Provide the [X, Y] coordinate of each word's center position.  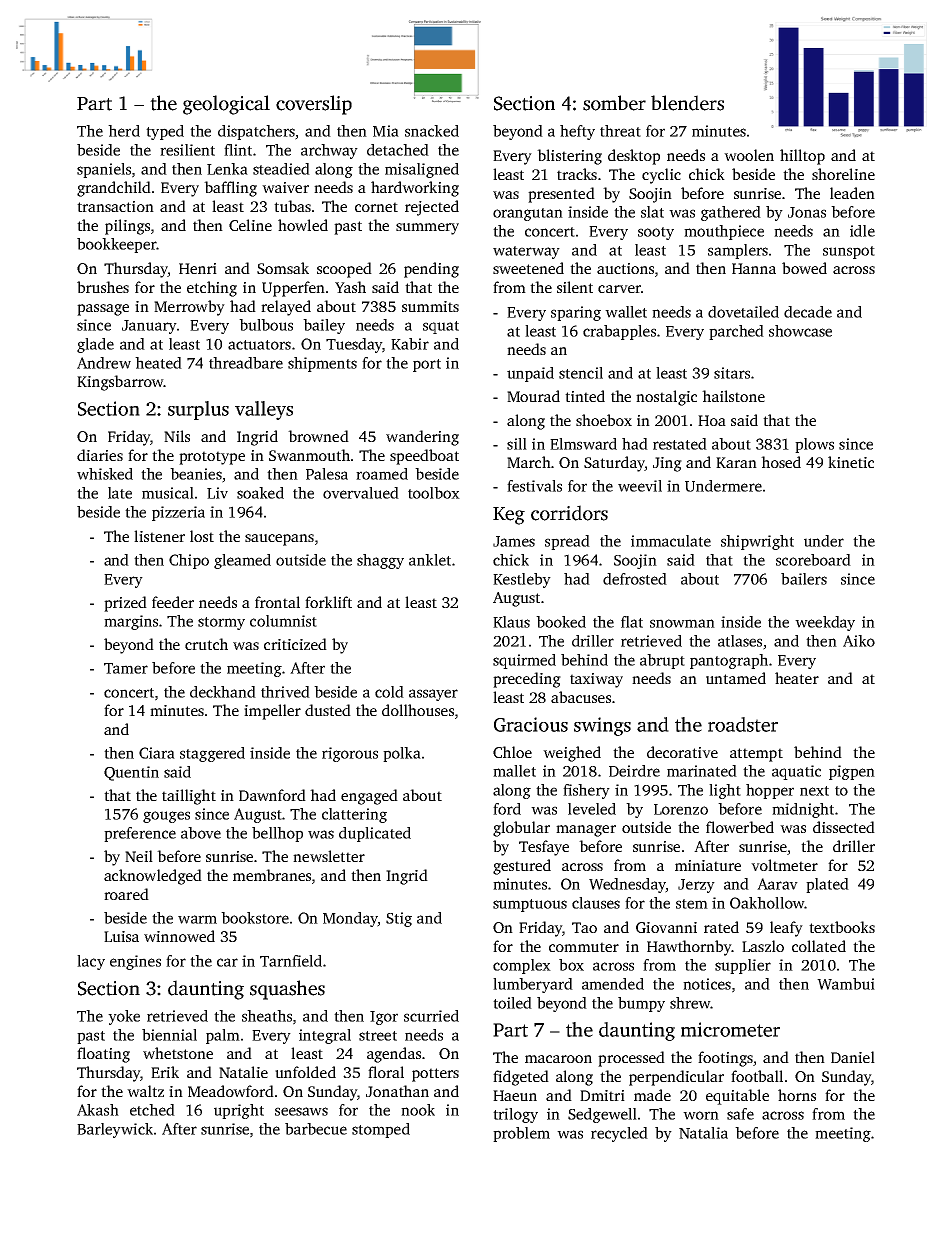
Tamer [126, 668]
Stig [399, 919]
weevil [640, 486]
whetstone [178, 1053]
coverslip [314, 105]
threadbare [246, 363]
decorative [682, 752]
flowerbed [740, 827]
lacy [91, 962]
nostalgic [666, 398]
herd [124, 131]
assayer [433, 695]
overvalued [361, 493]
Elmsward [583, 444]
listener [159, 536]
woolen [749, 155]
